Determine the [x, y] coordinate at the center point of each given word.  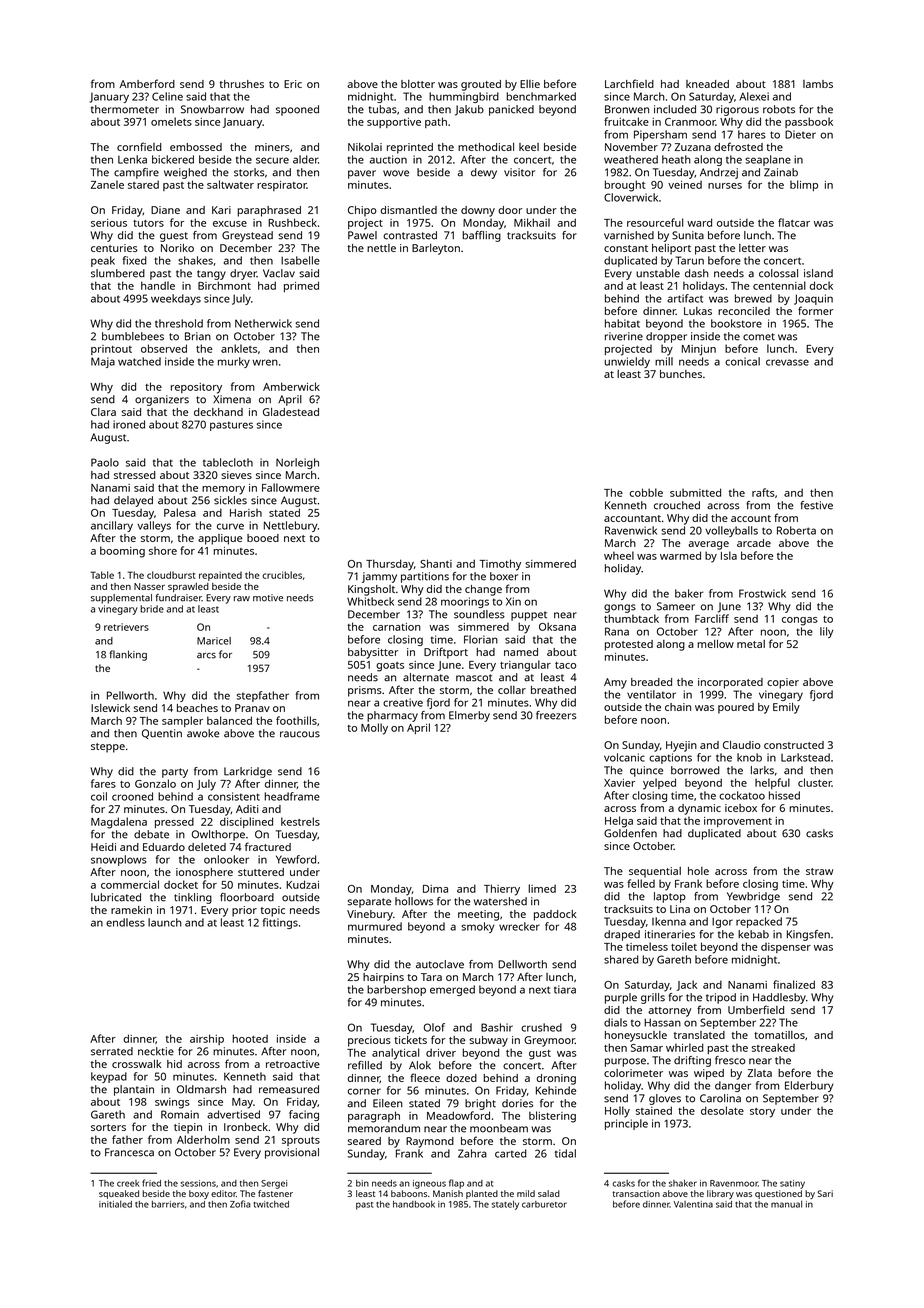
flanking [128, 655]
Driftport [446, 653]
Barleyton [436, 249]
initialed [115, 1204]
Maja [103, 362]
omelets [171, 121]
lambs [818, 84]
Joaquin [813, 299]
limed [542, 888]
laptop [670, 897]
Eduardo [164, 847]
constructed [794, 745]
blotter [418, 84]
